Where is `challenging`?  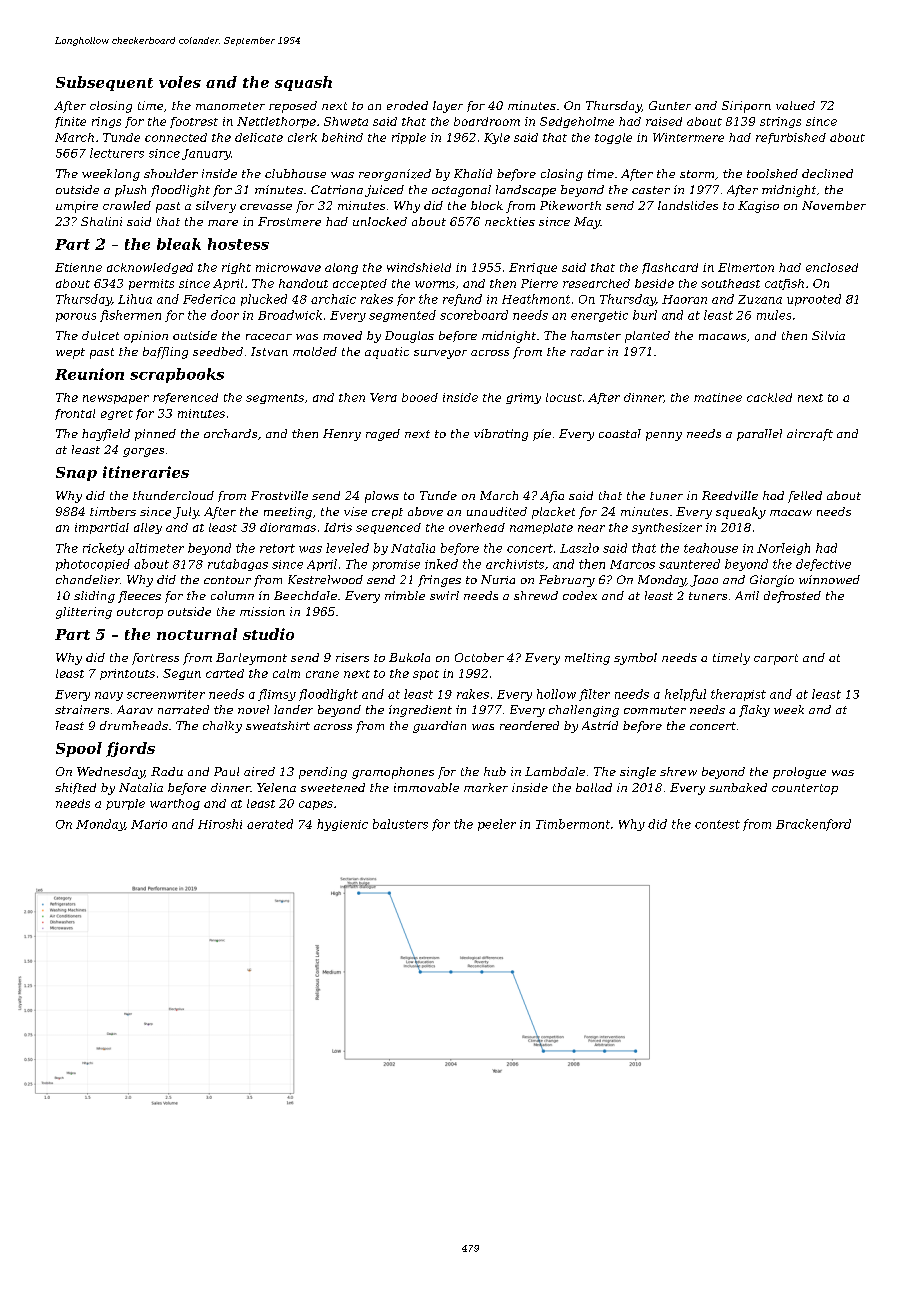 challenging is located at coordinates (584, 711).
